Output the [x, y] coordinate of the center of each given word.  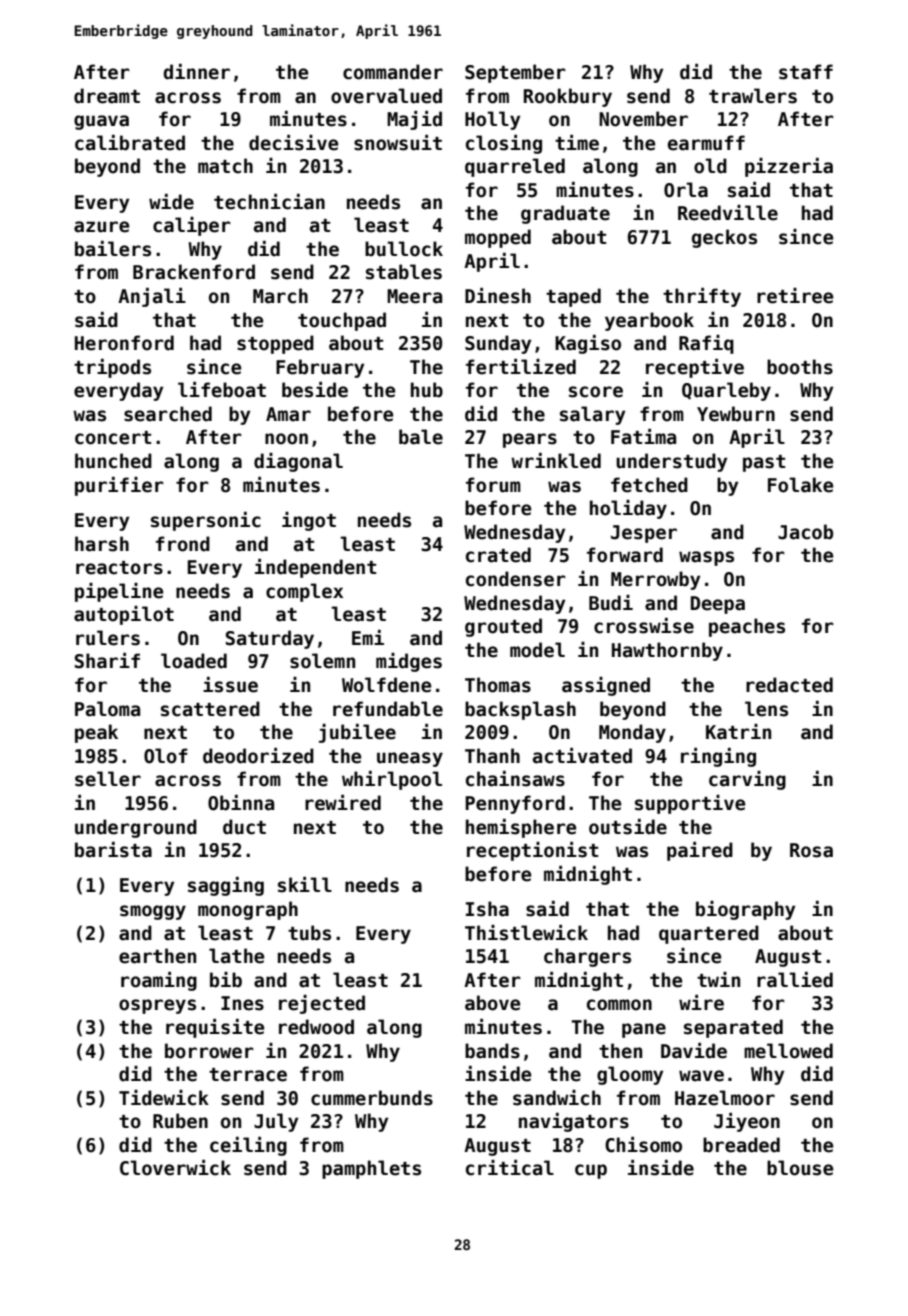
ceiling [248, 1146]
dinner [196, 72]
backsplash [520, 710]
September [515, 73]
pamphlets [371, 1169]
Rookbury [568, 97]
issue [230, 685]
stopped [275, 344]
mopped [498, 238]
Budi [611, 603]
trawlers [753, 96]
